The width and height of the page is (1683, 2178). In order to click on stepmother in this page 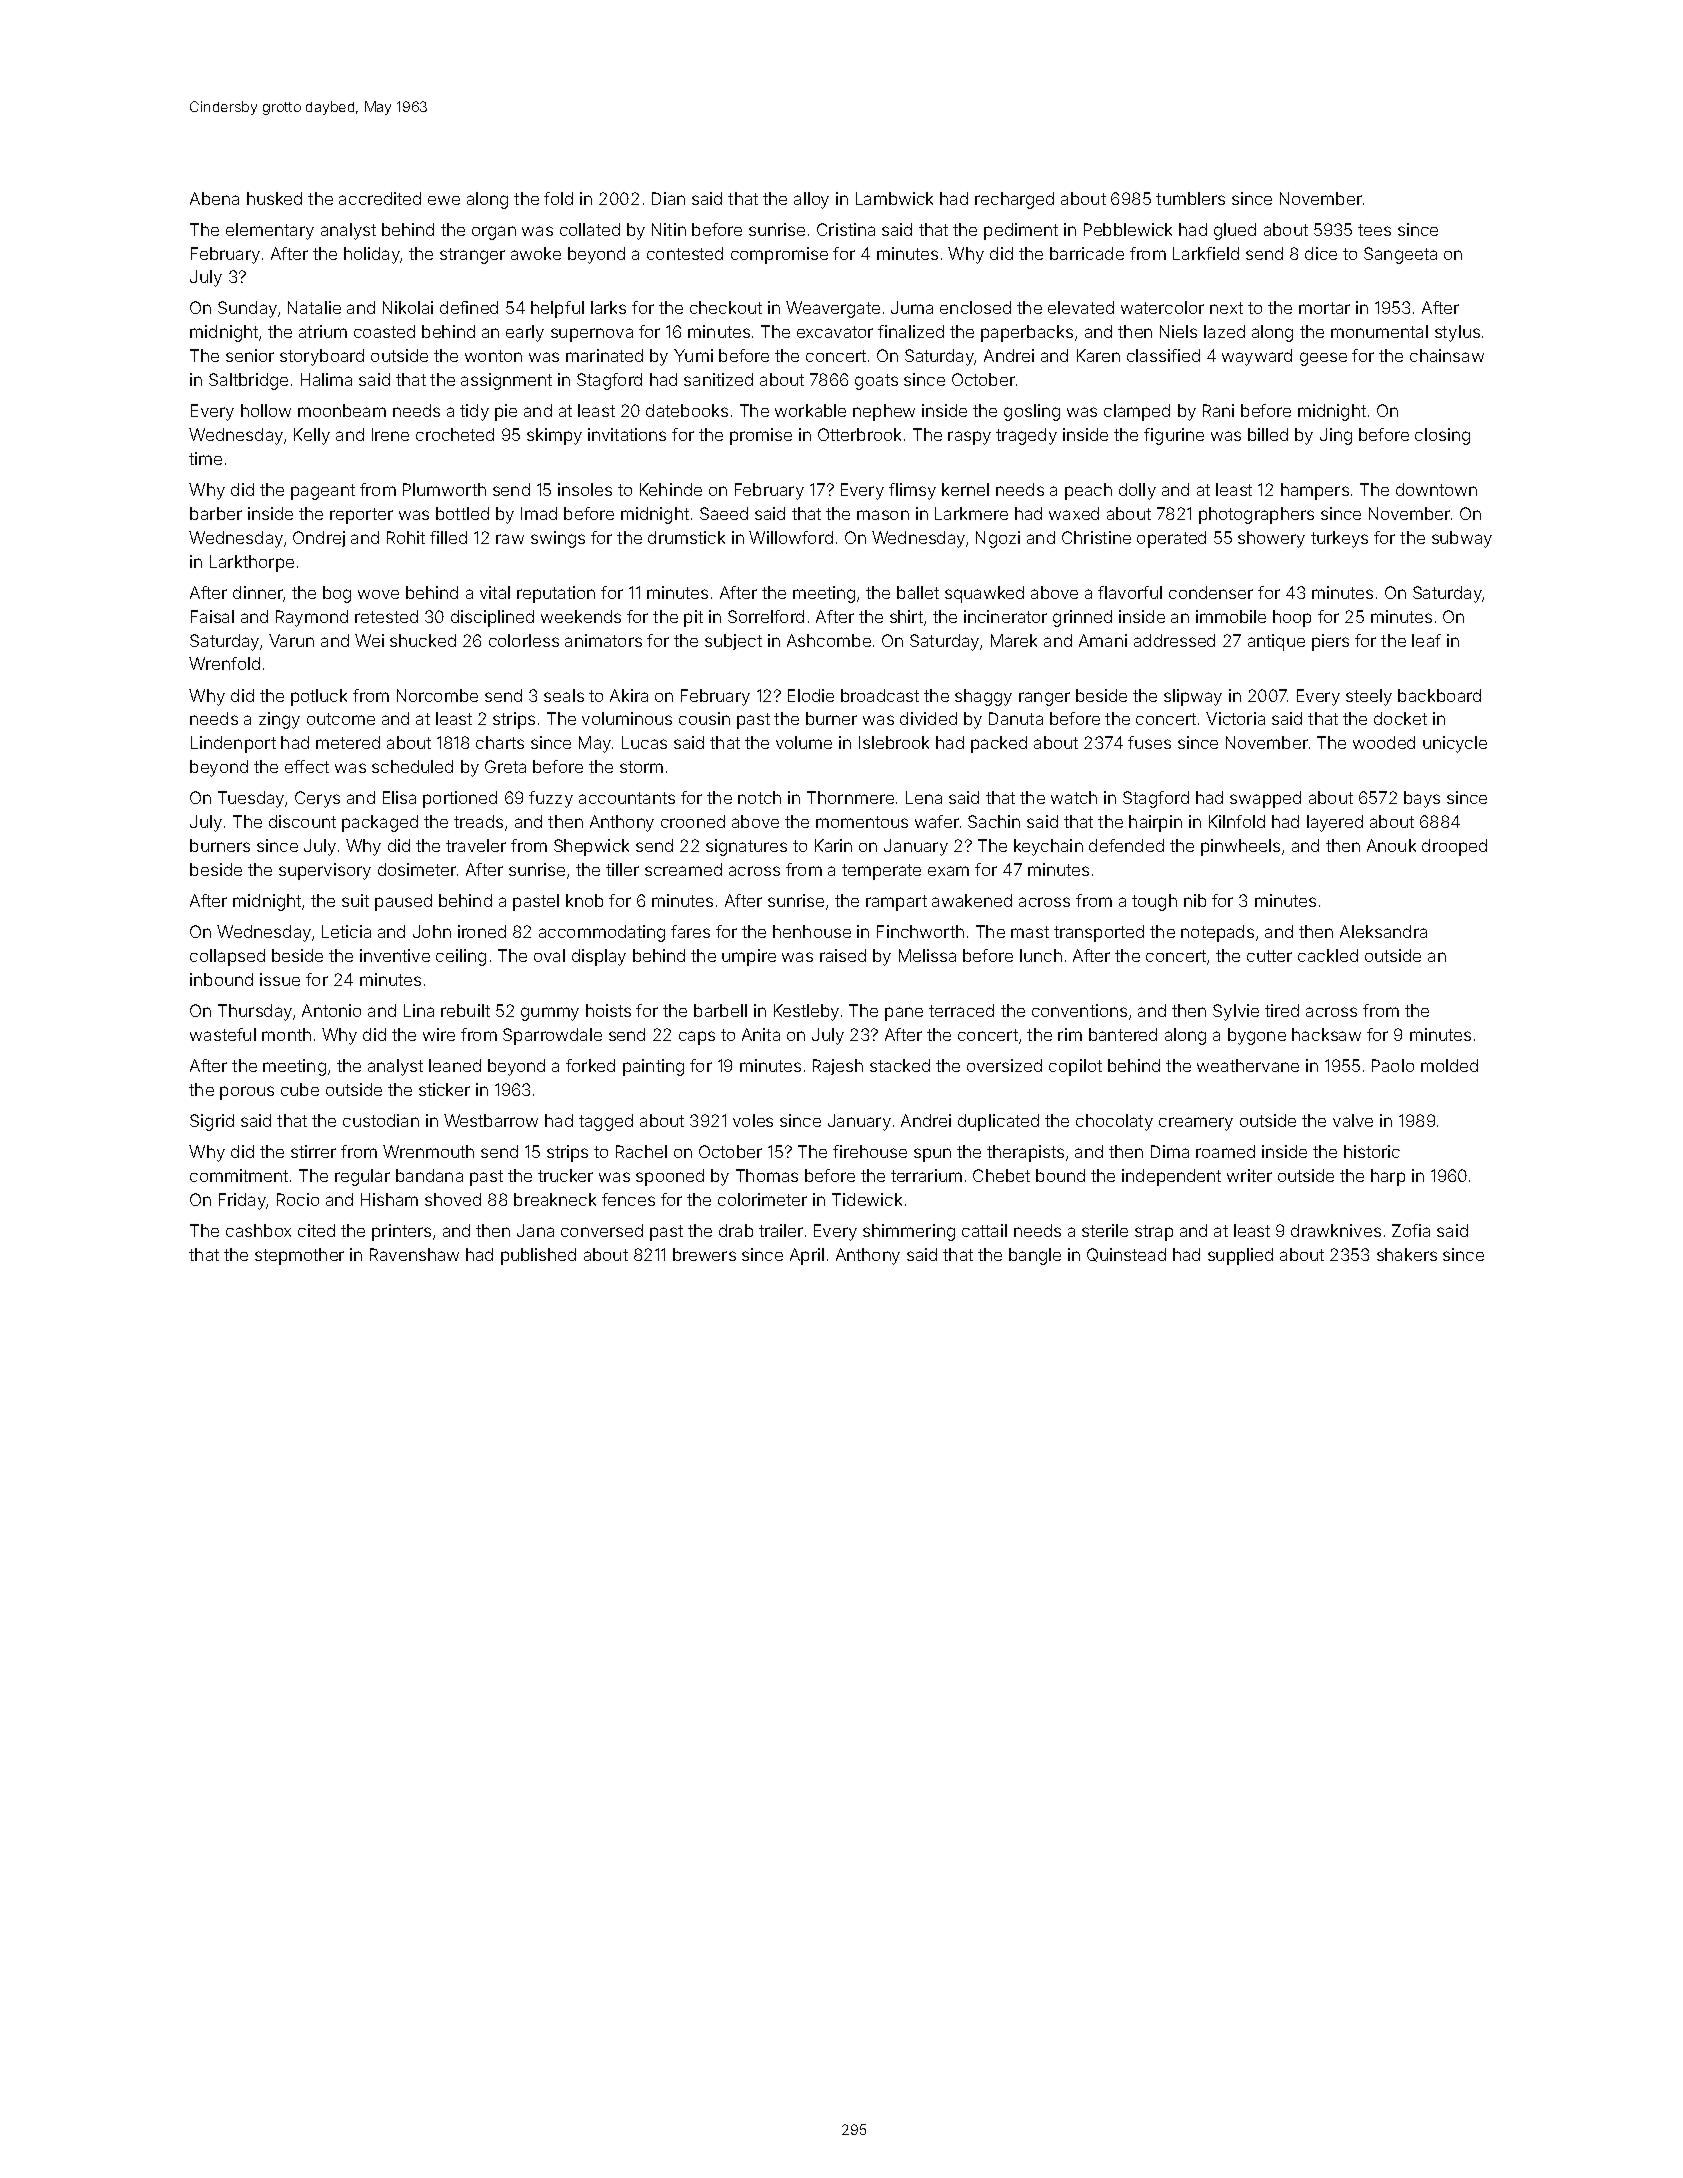, I will do `click(299, 1256)`.
